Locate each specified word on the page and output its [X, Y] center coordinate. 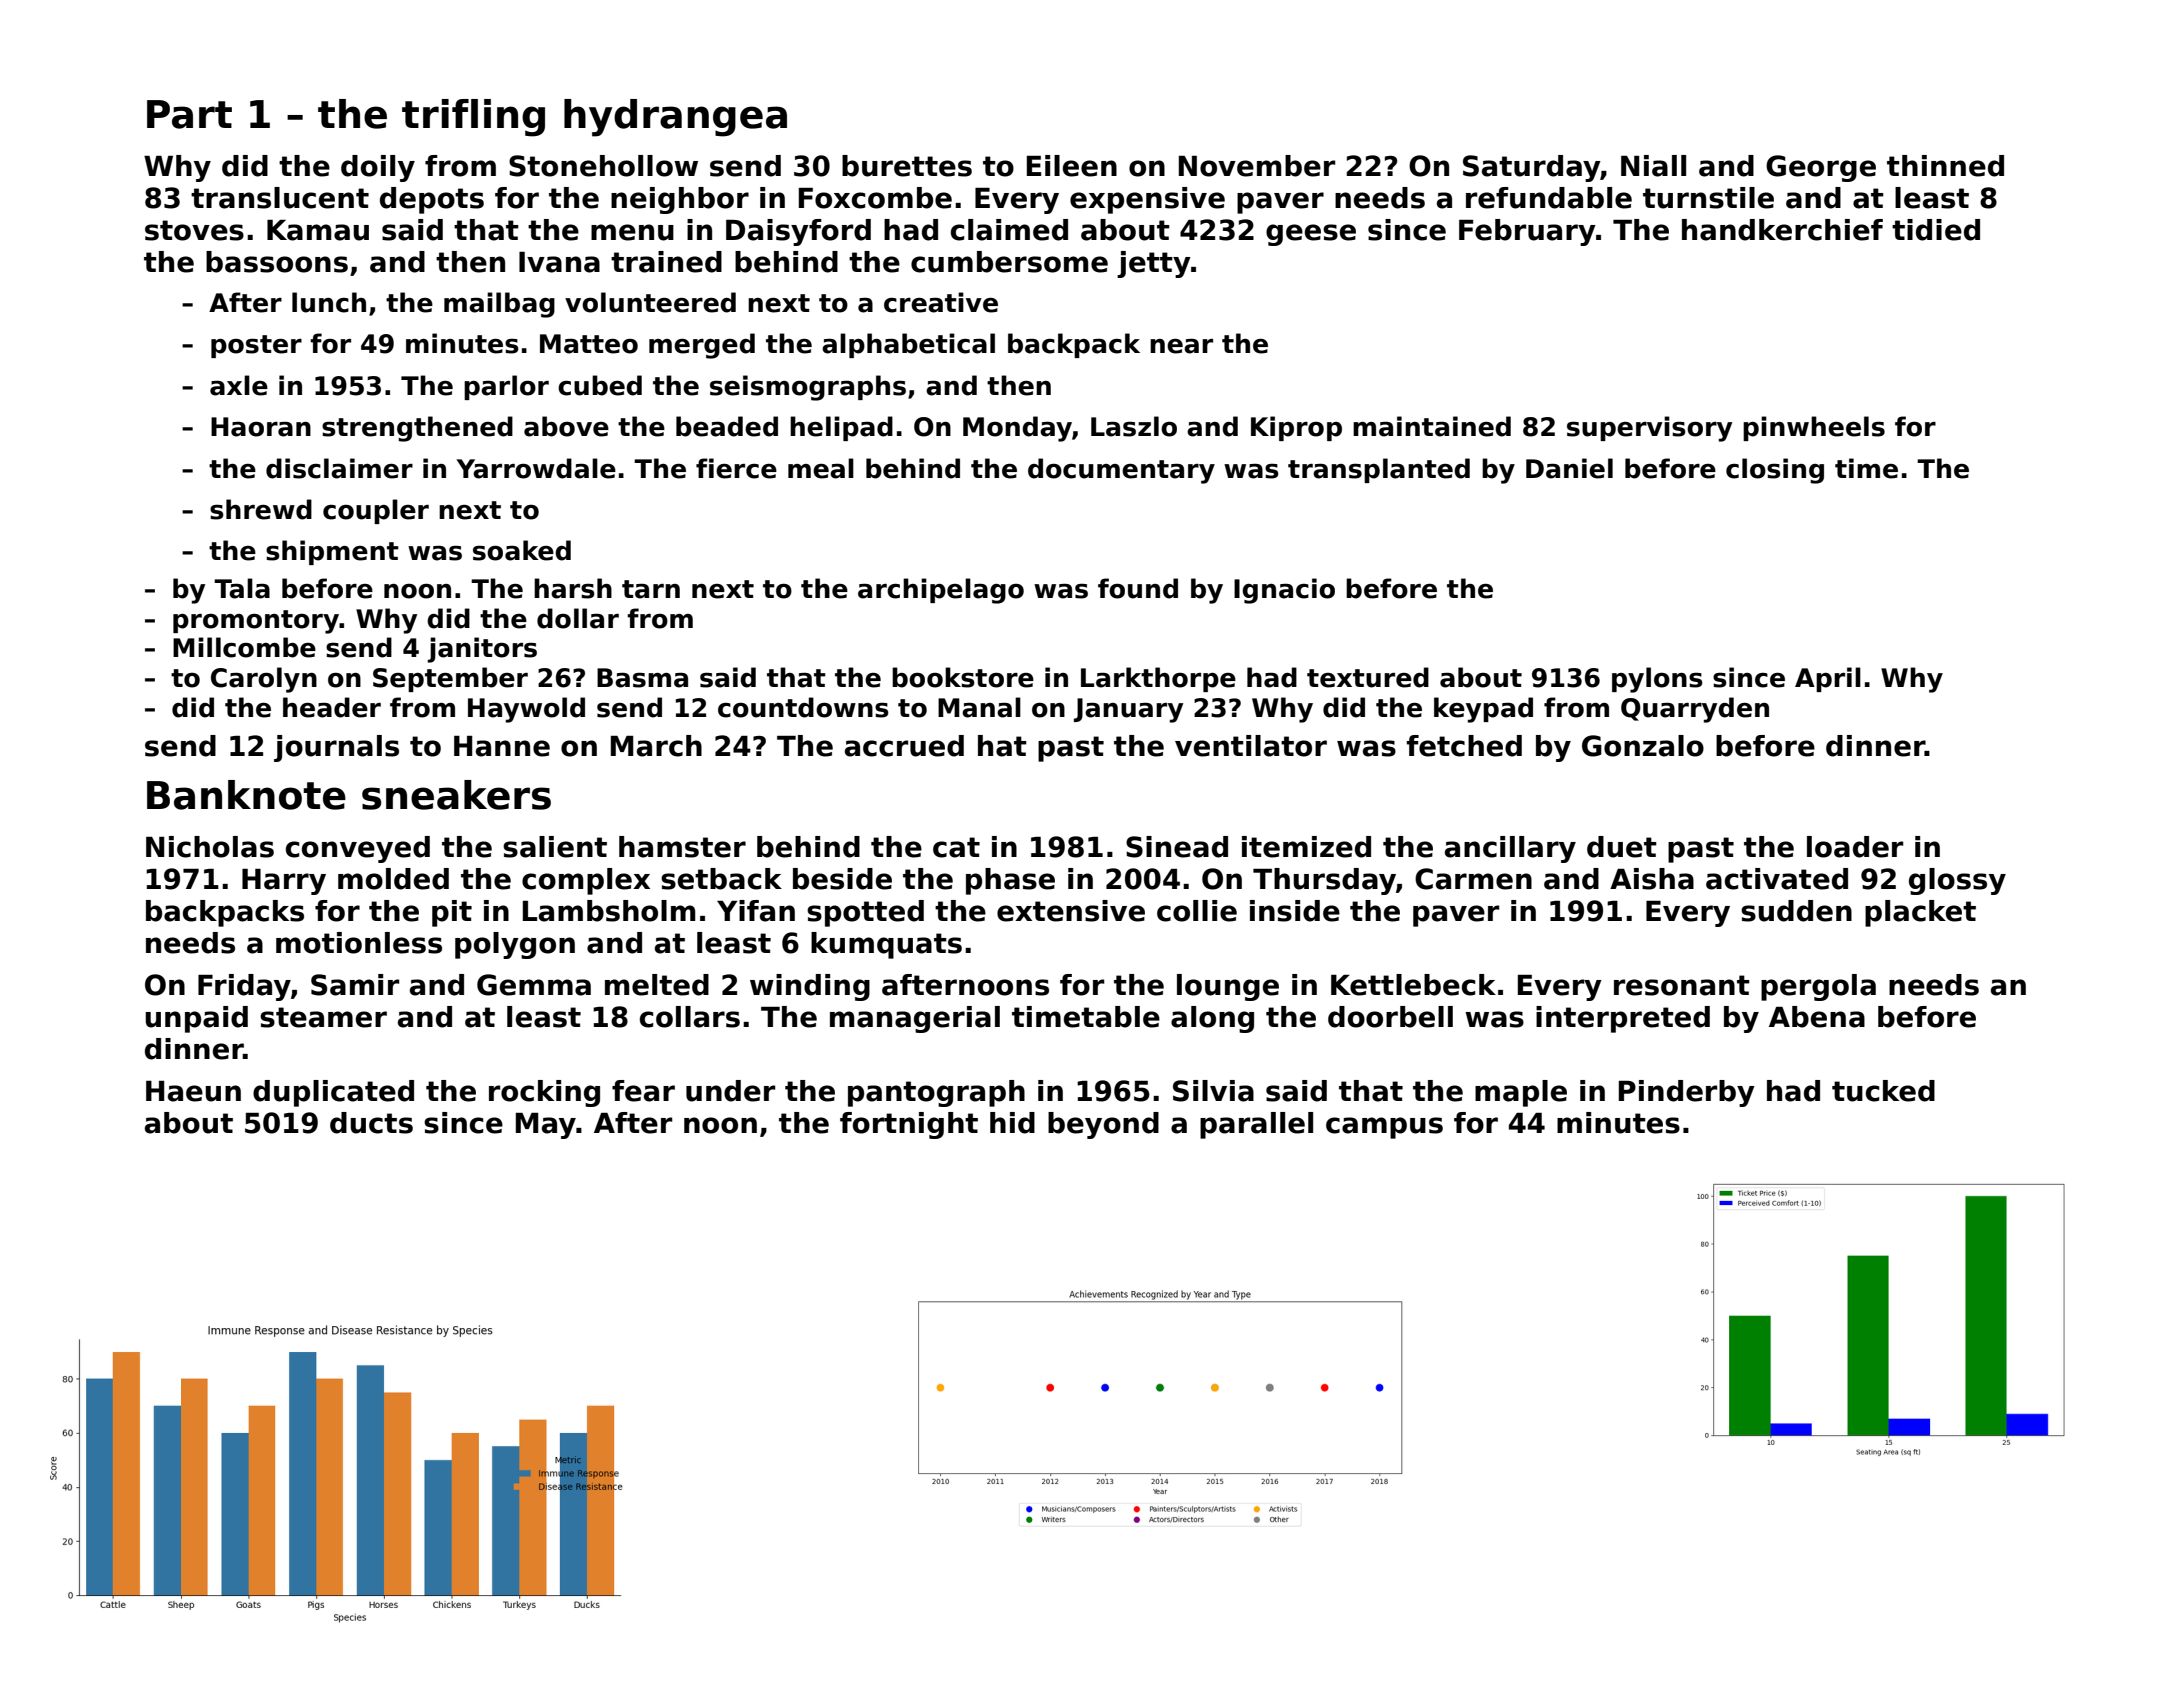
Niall [1653, 166]
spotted [865, 913]
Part [189, 114]
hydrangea [675, 118]
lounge [1228, 987]
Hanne [502, 746]
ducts [371, 1123]
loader [1855, 847]
